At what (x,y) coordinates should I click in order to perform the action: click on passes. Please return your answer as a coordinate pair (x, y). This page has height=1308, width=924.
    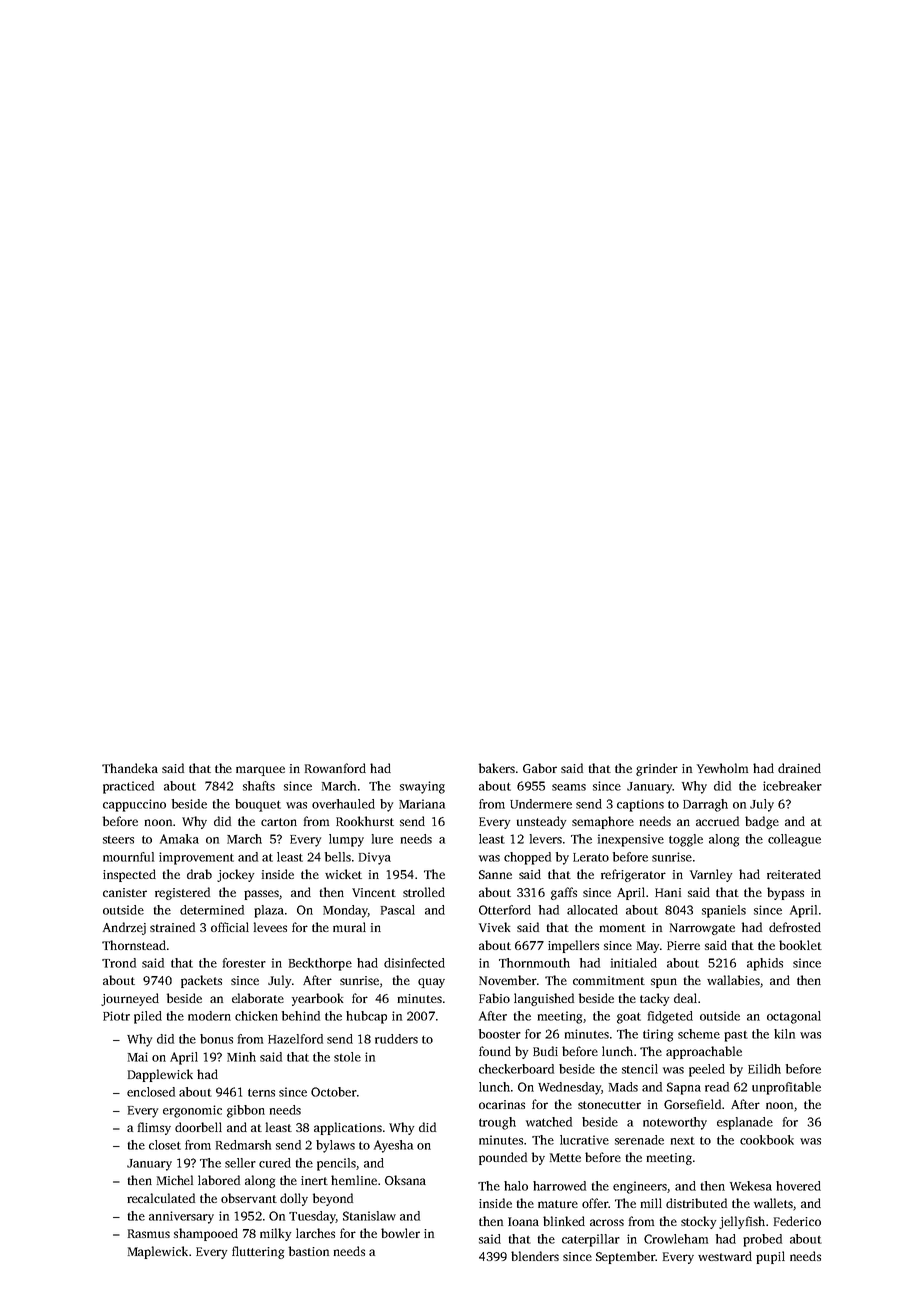
    Looking at the image, I should click on (261, 895).
